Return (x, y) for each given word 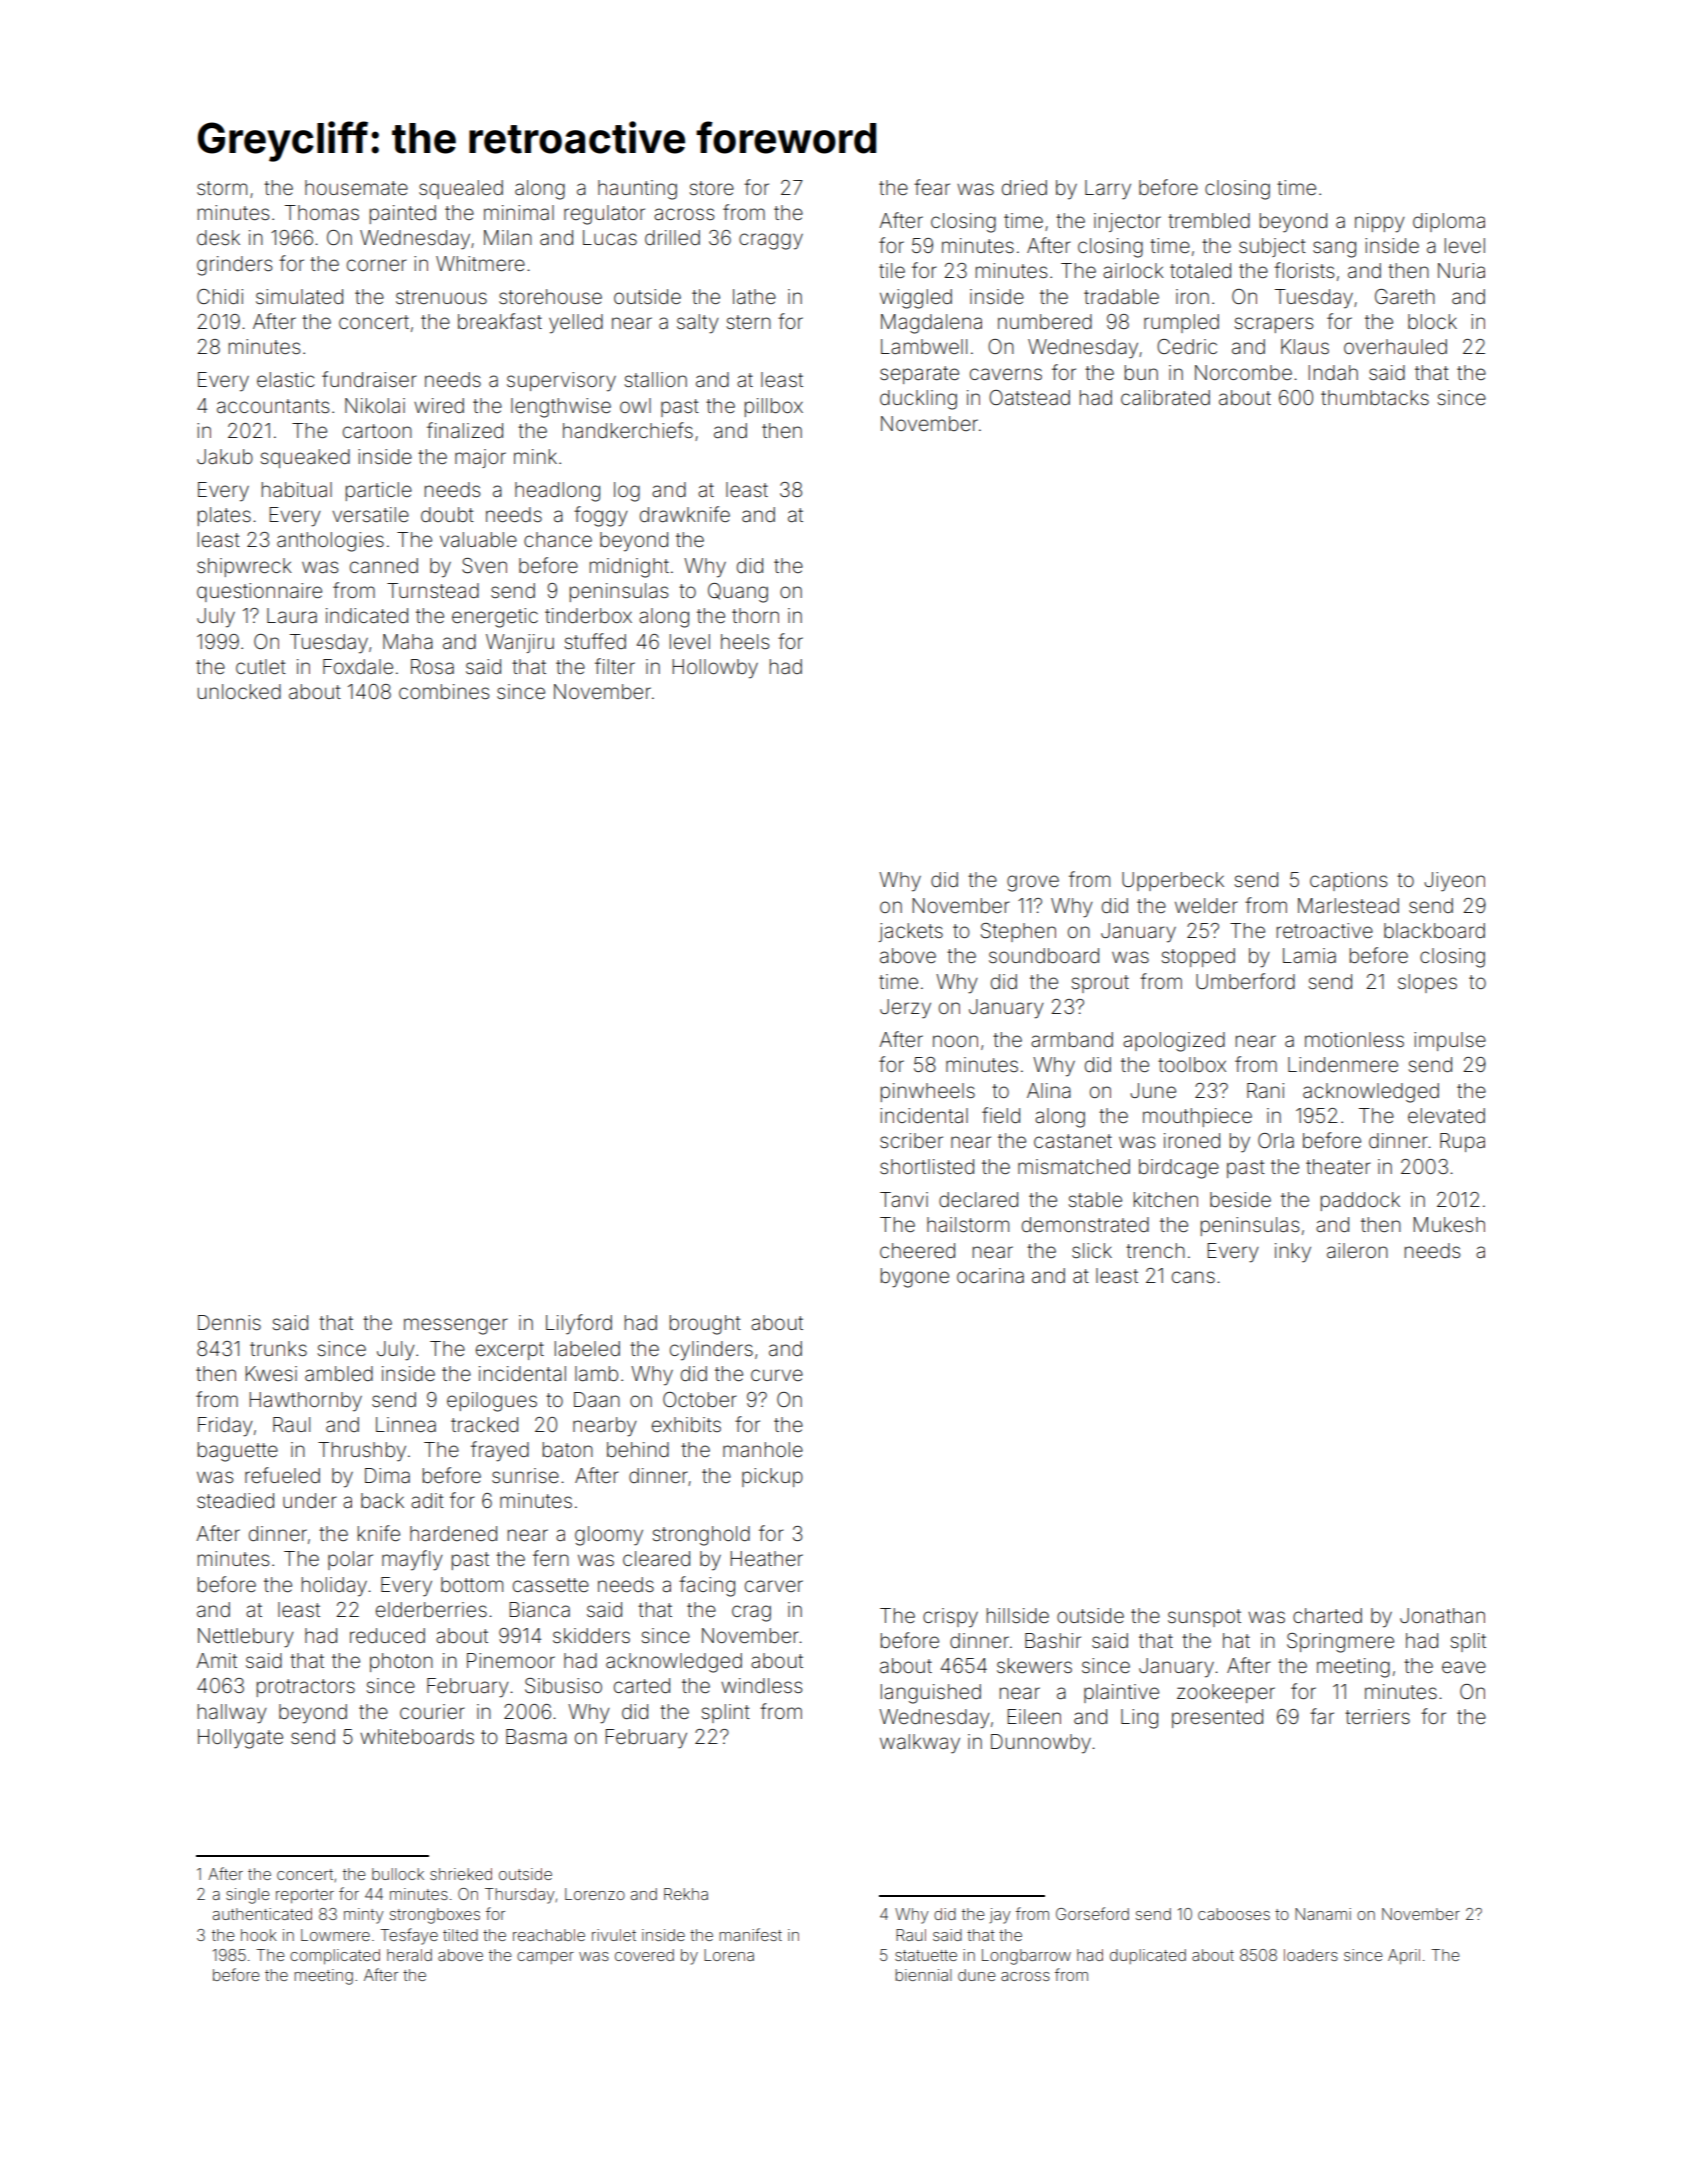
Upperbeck (1173, 881)
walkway (920, 1744)
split (1468, 1642)
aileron (1357, 1250)
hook (259, 1935)
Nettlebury (246, 1638)
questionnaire (259, 592)
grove (1033, 883)
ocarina (990, 1275)
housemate (356, 187)
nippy (1380, 223)
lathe (754, 296)
